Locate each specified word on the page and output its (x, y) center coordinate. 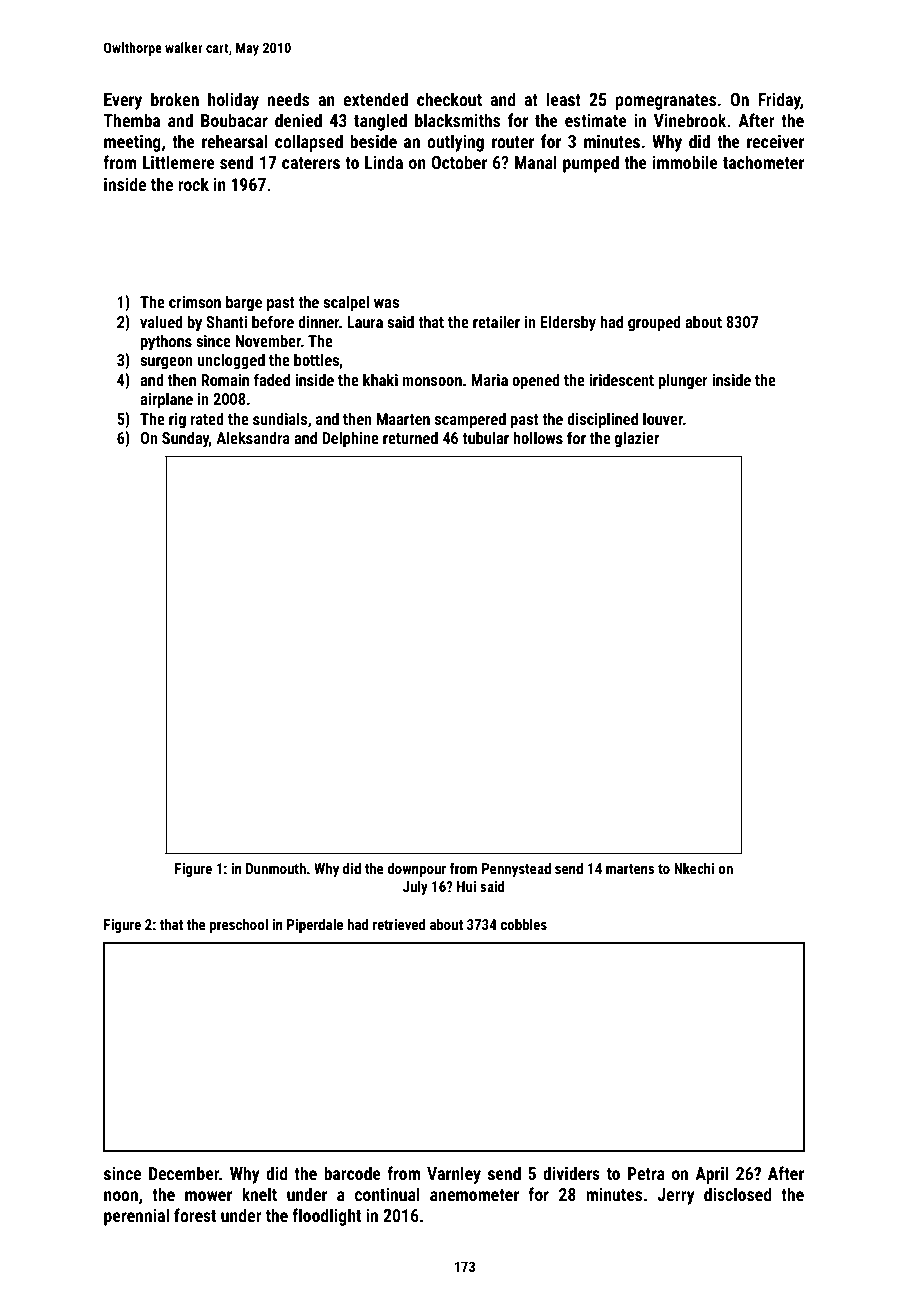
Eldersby (568, 323)
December (184, 1173)
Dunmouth (276, 868)
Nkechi (694, 868)
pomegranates (666, 102)
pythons (166, 342)
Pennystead (516, 869)
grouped (654, 323)
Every (123, 101)
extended (375, 99)
